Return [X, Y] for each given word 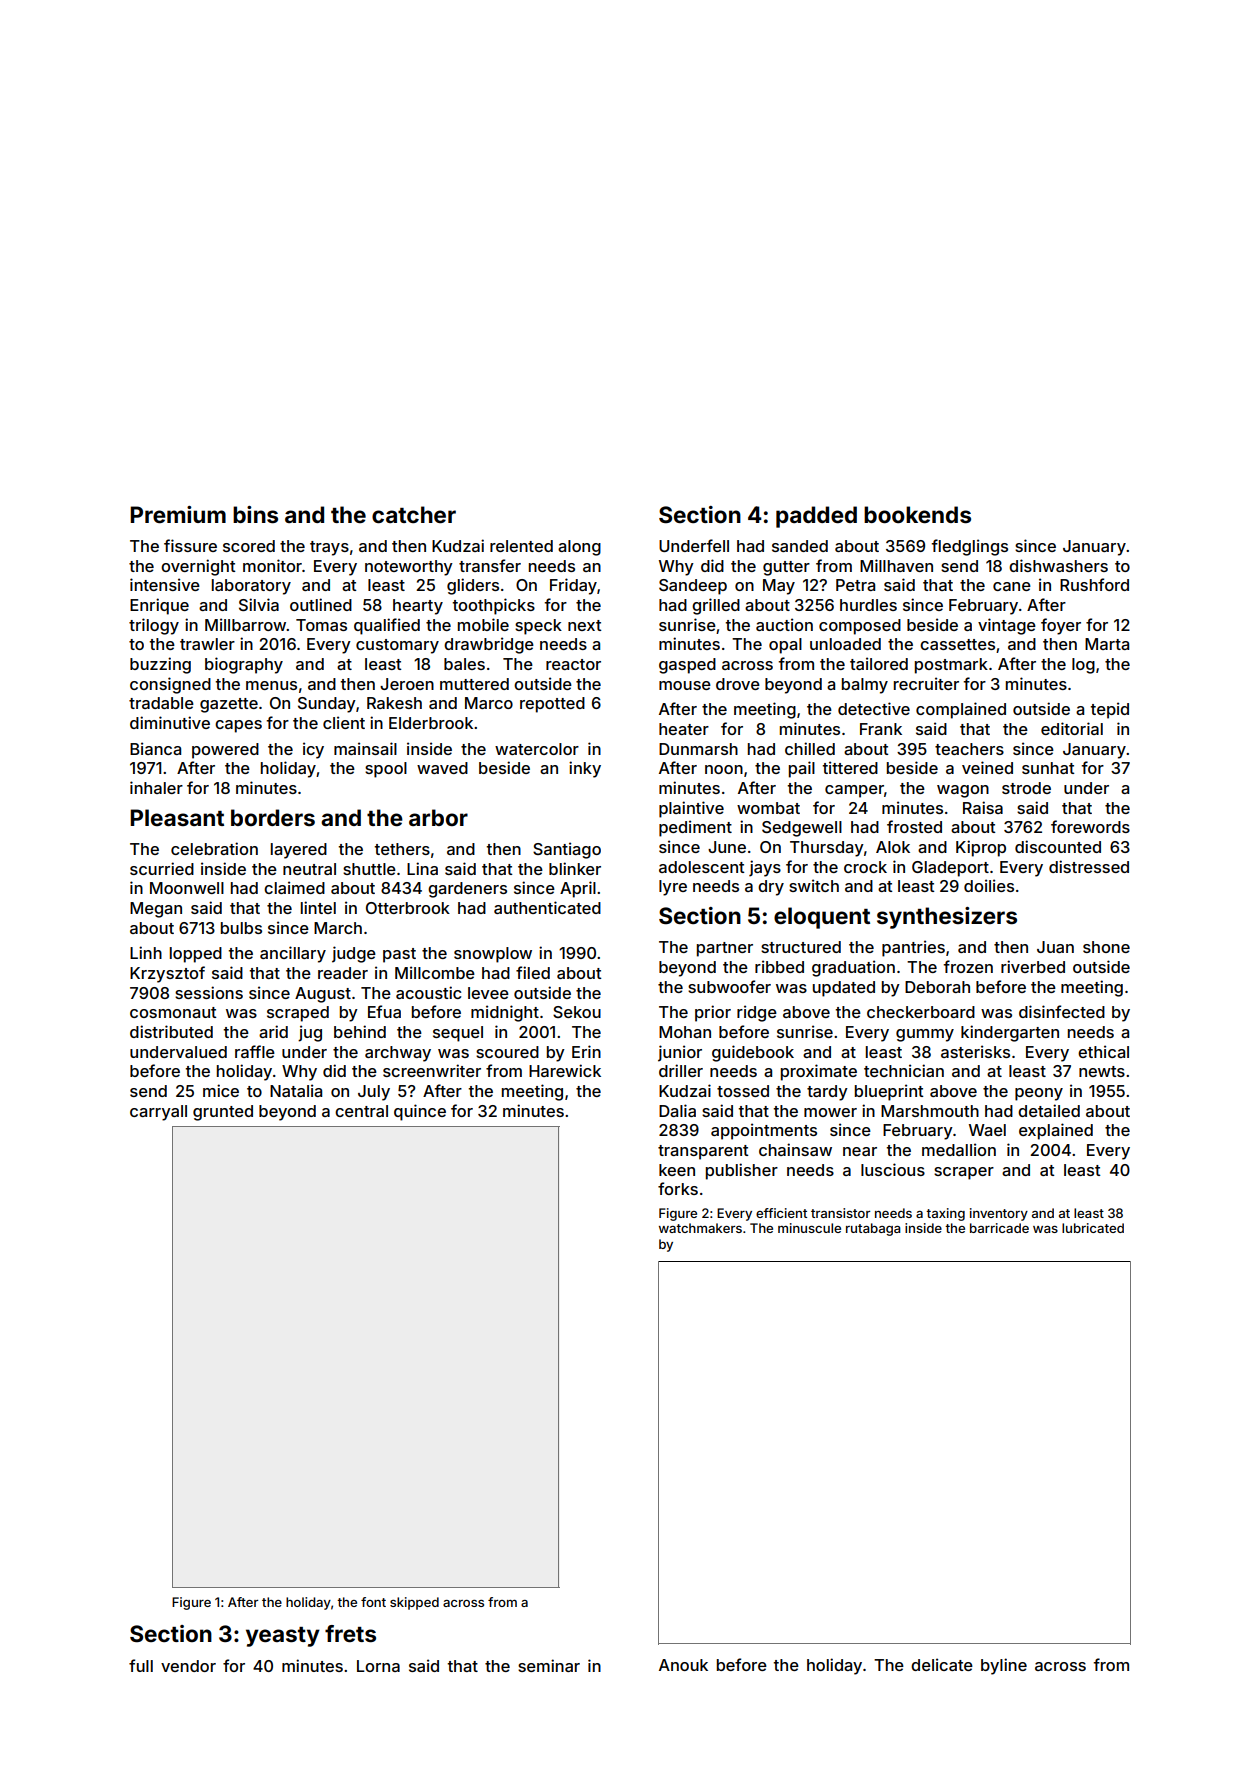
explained [1056, 1131]
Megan [156, 910]
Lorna [378, 1666]
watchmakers [700, 1228]
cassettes [957, 644]
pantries [913, 948]
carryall [158, 1113]
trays [329, 548]
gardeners [467, 890]
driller [681, 1070]
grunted [223, 1113]
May [779, 587]
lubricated [1093, 1228]
